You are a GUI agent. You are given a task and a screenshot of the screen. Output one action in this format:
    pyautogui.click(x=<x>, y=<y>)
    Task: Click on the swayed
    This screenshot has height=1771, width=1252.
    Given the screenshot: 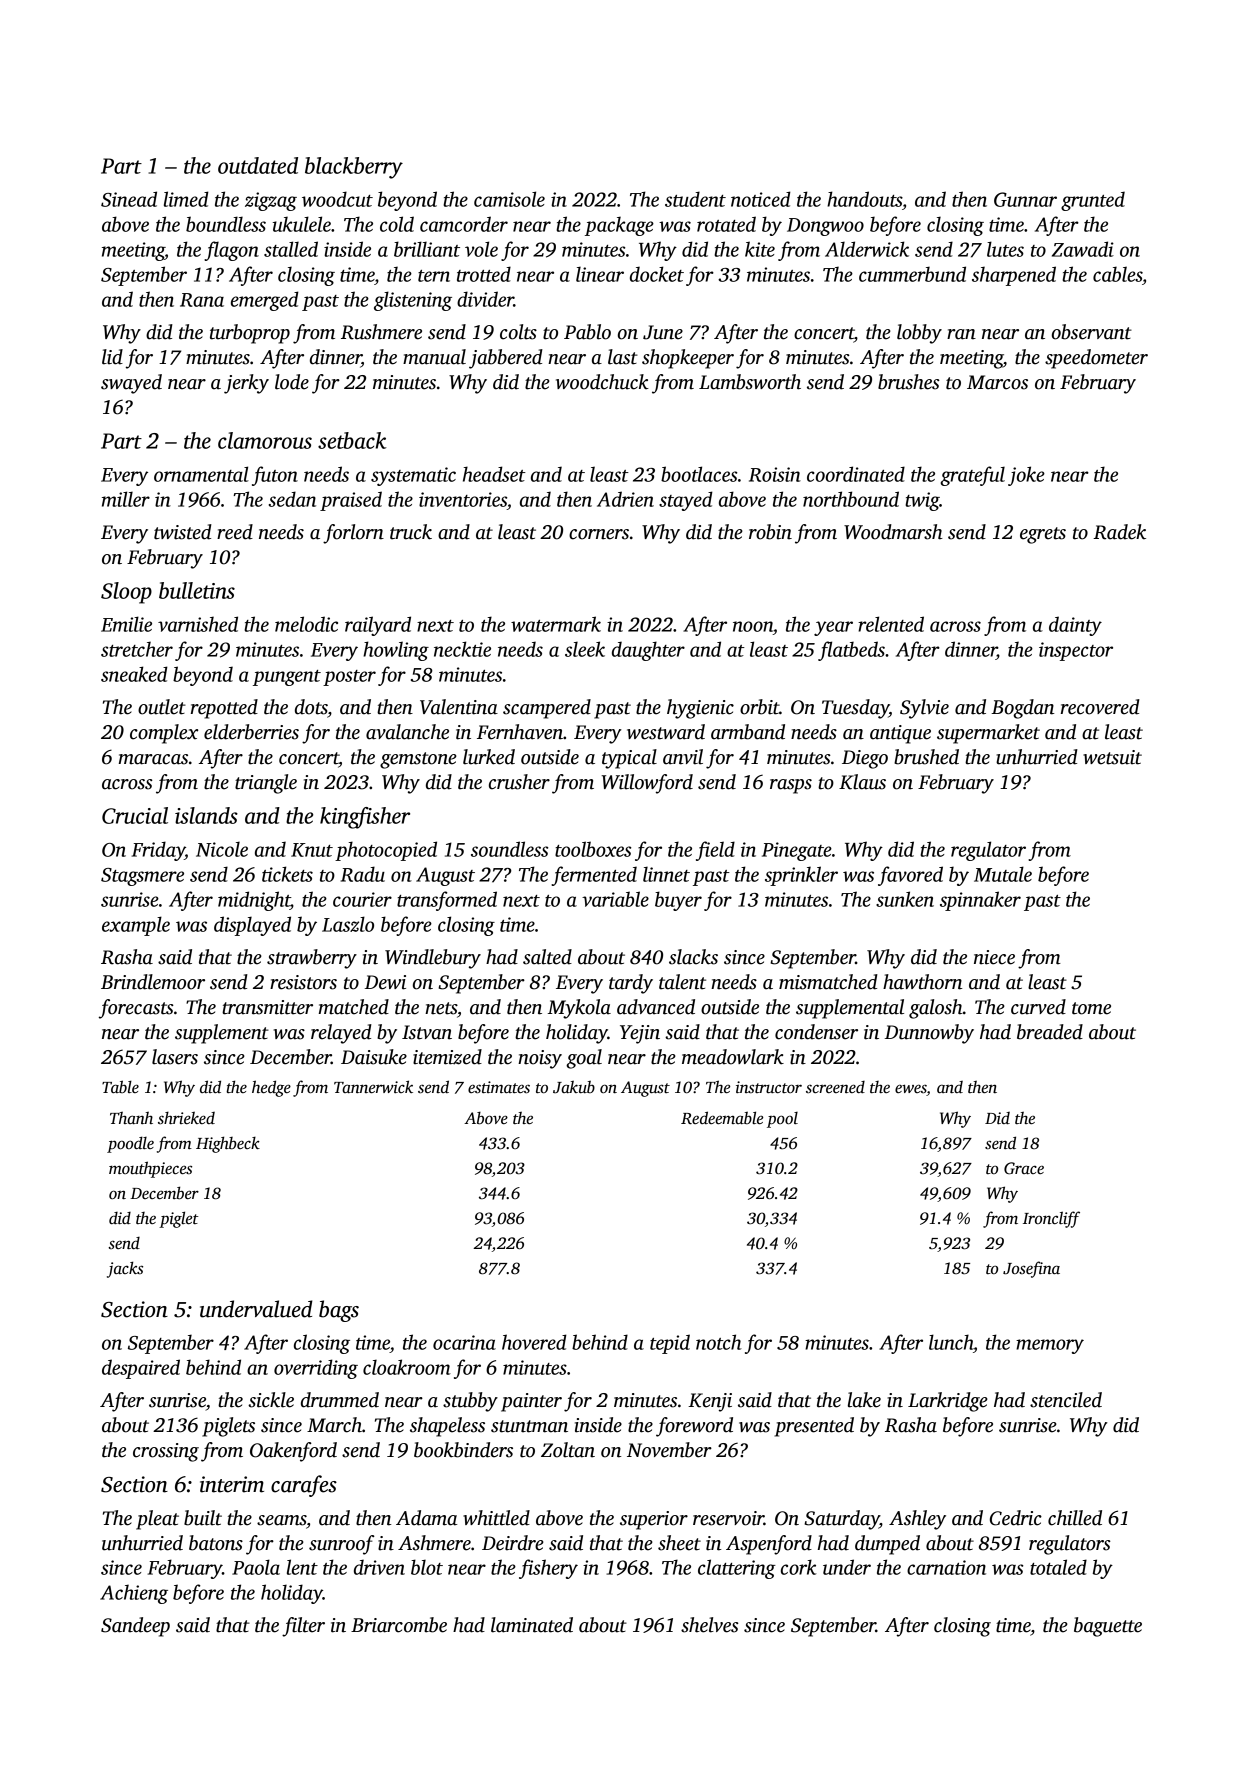 What is the action you would take?
    pyautogui.click(x=131, y=384)
